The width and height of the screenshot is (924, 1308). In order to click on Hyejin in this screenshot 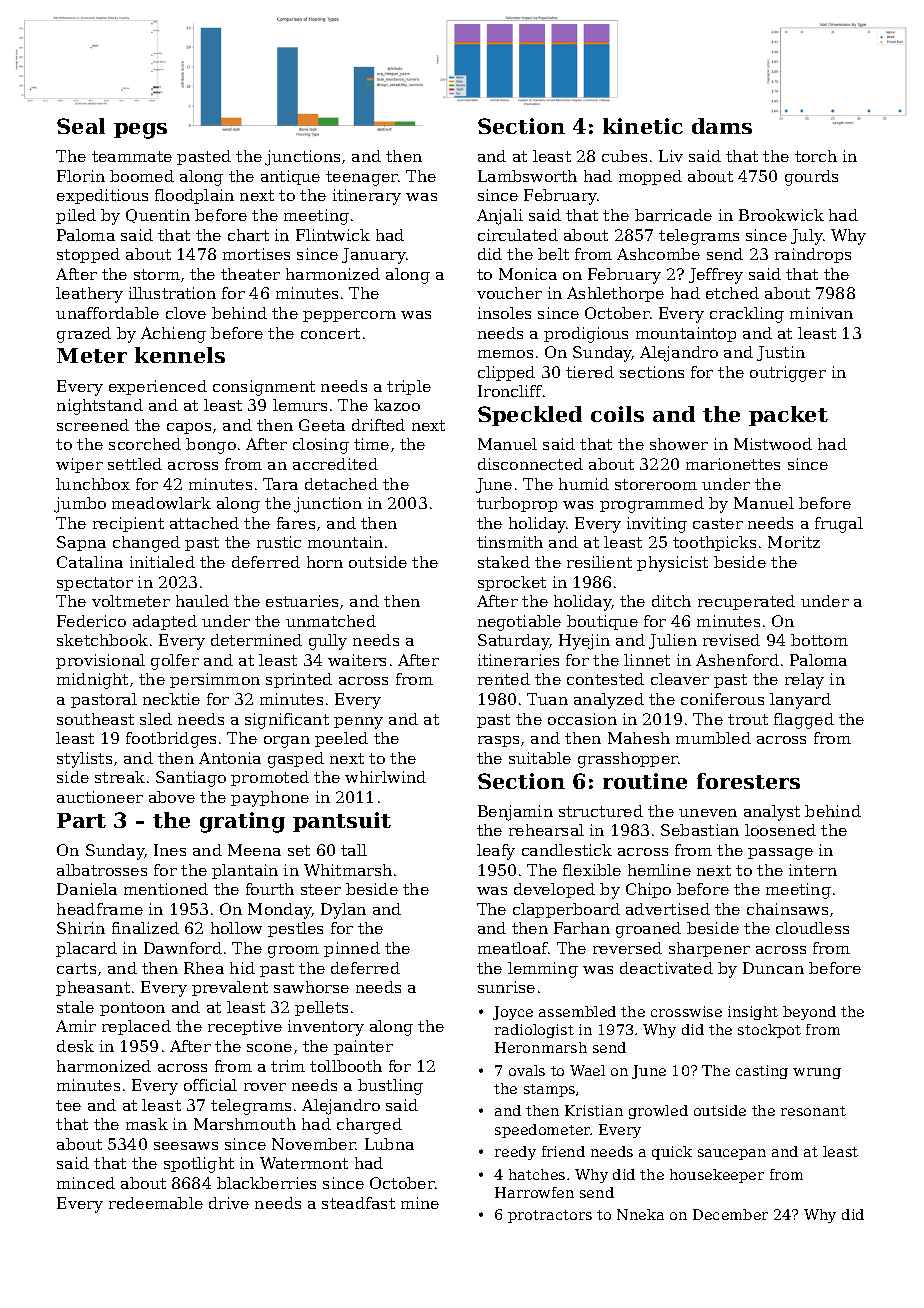, I will do `click(584, 642)`.
